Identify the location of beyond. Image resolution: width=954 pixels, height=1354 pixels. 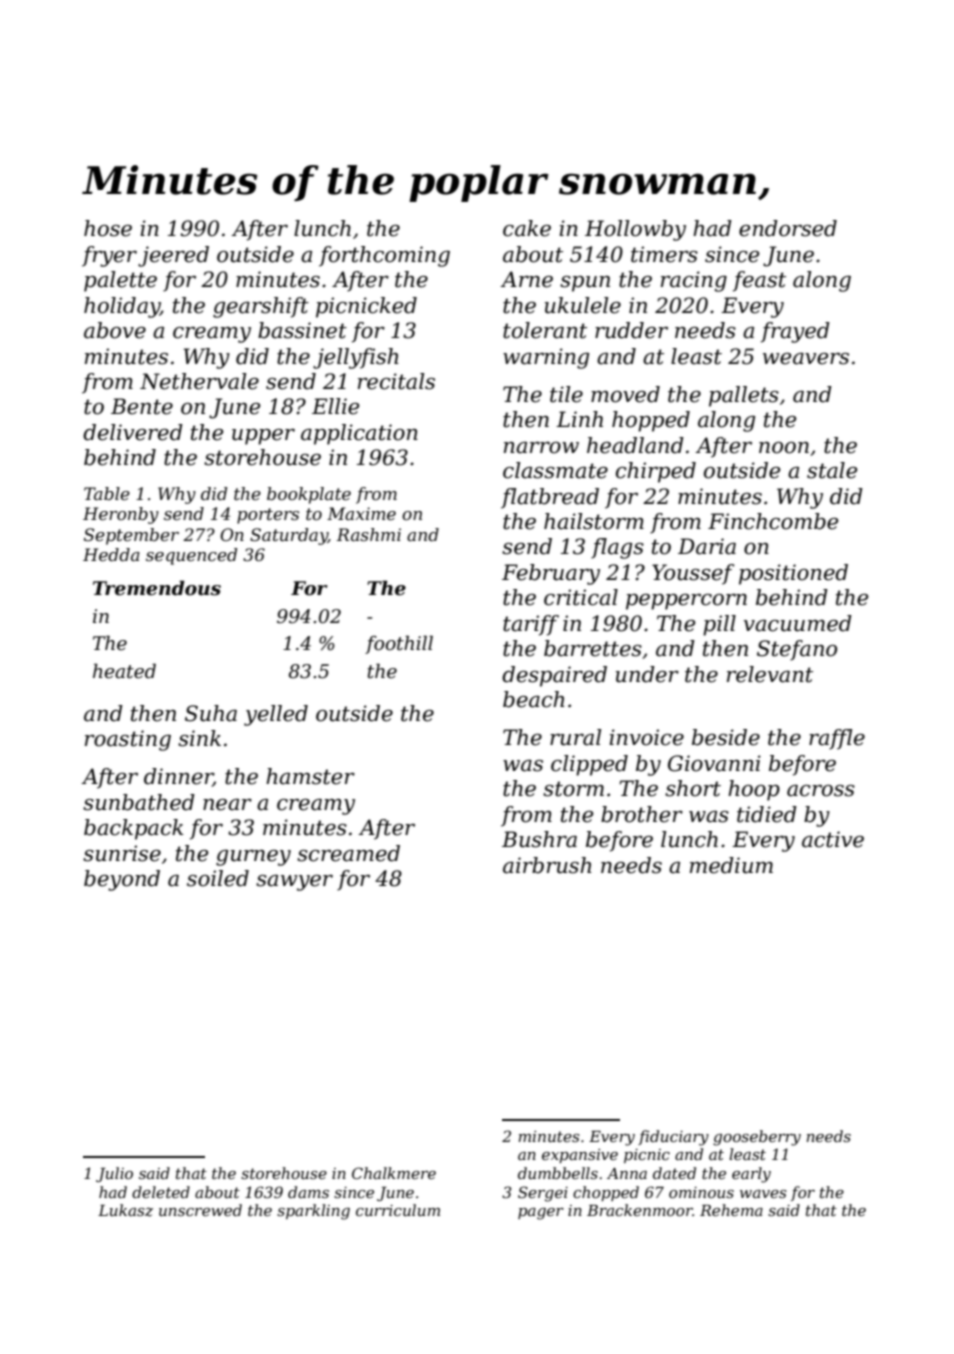
(122, 880).
